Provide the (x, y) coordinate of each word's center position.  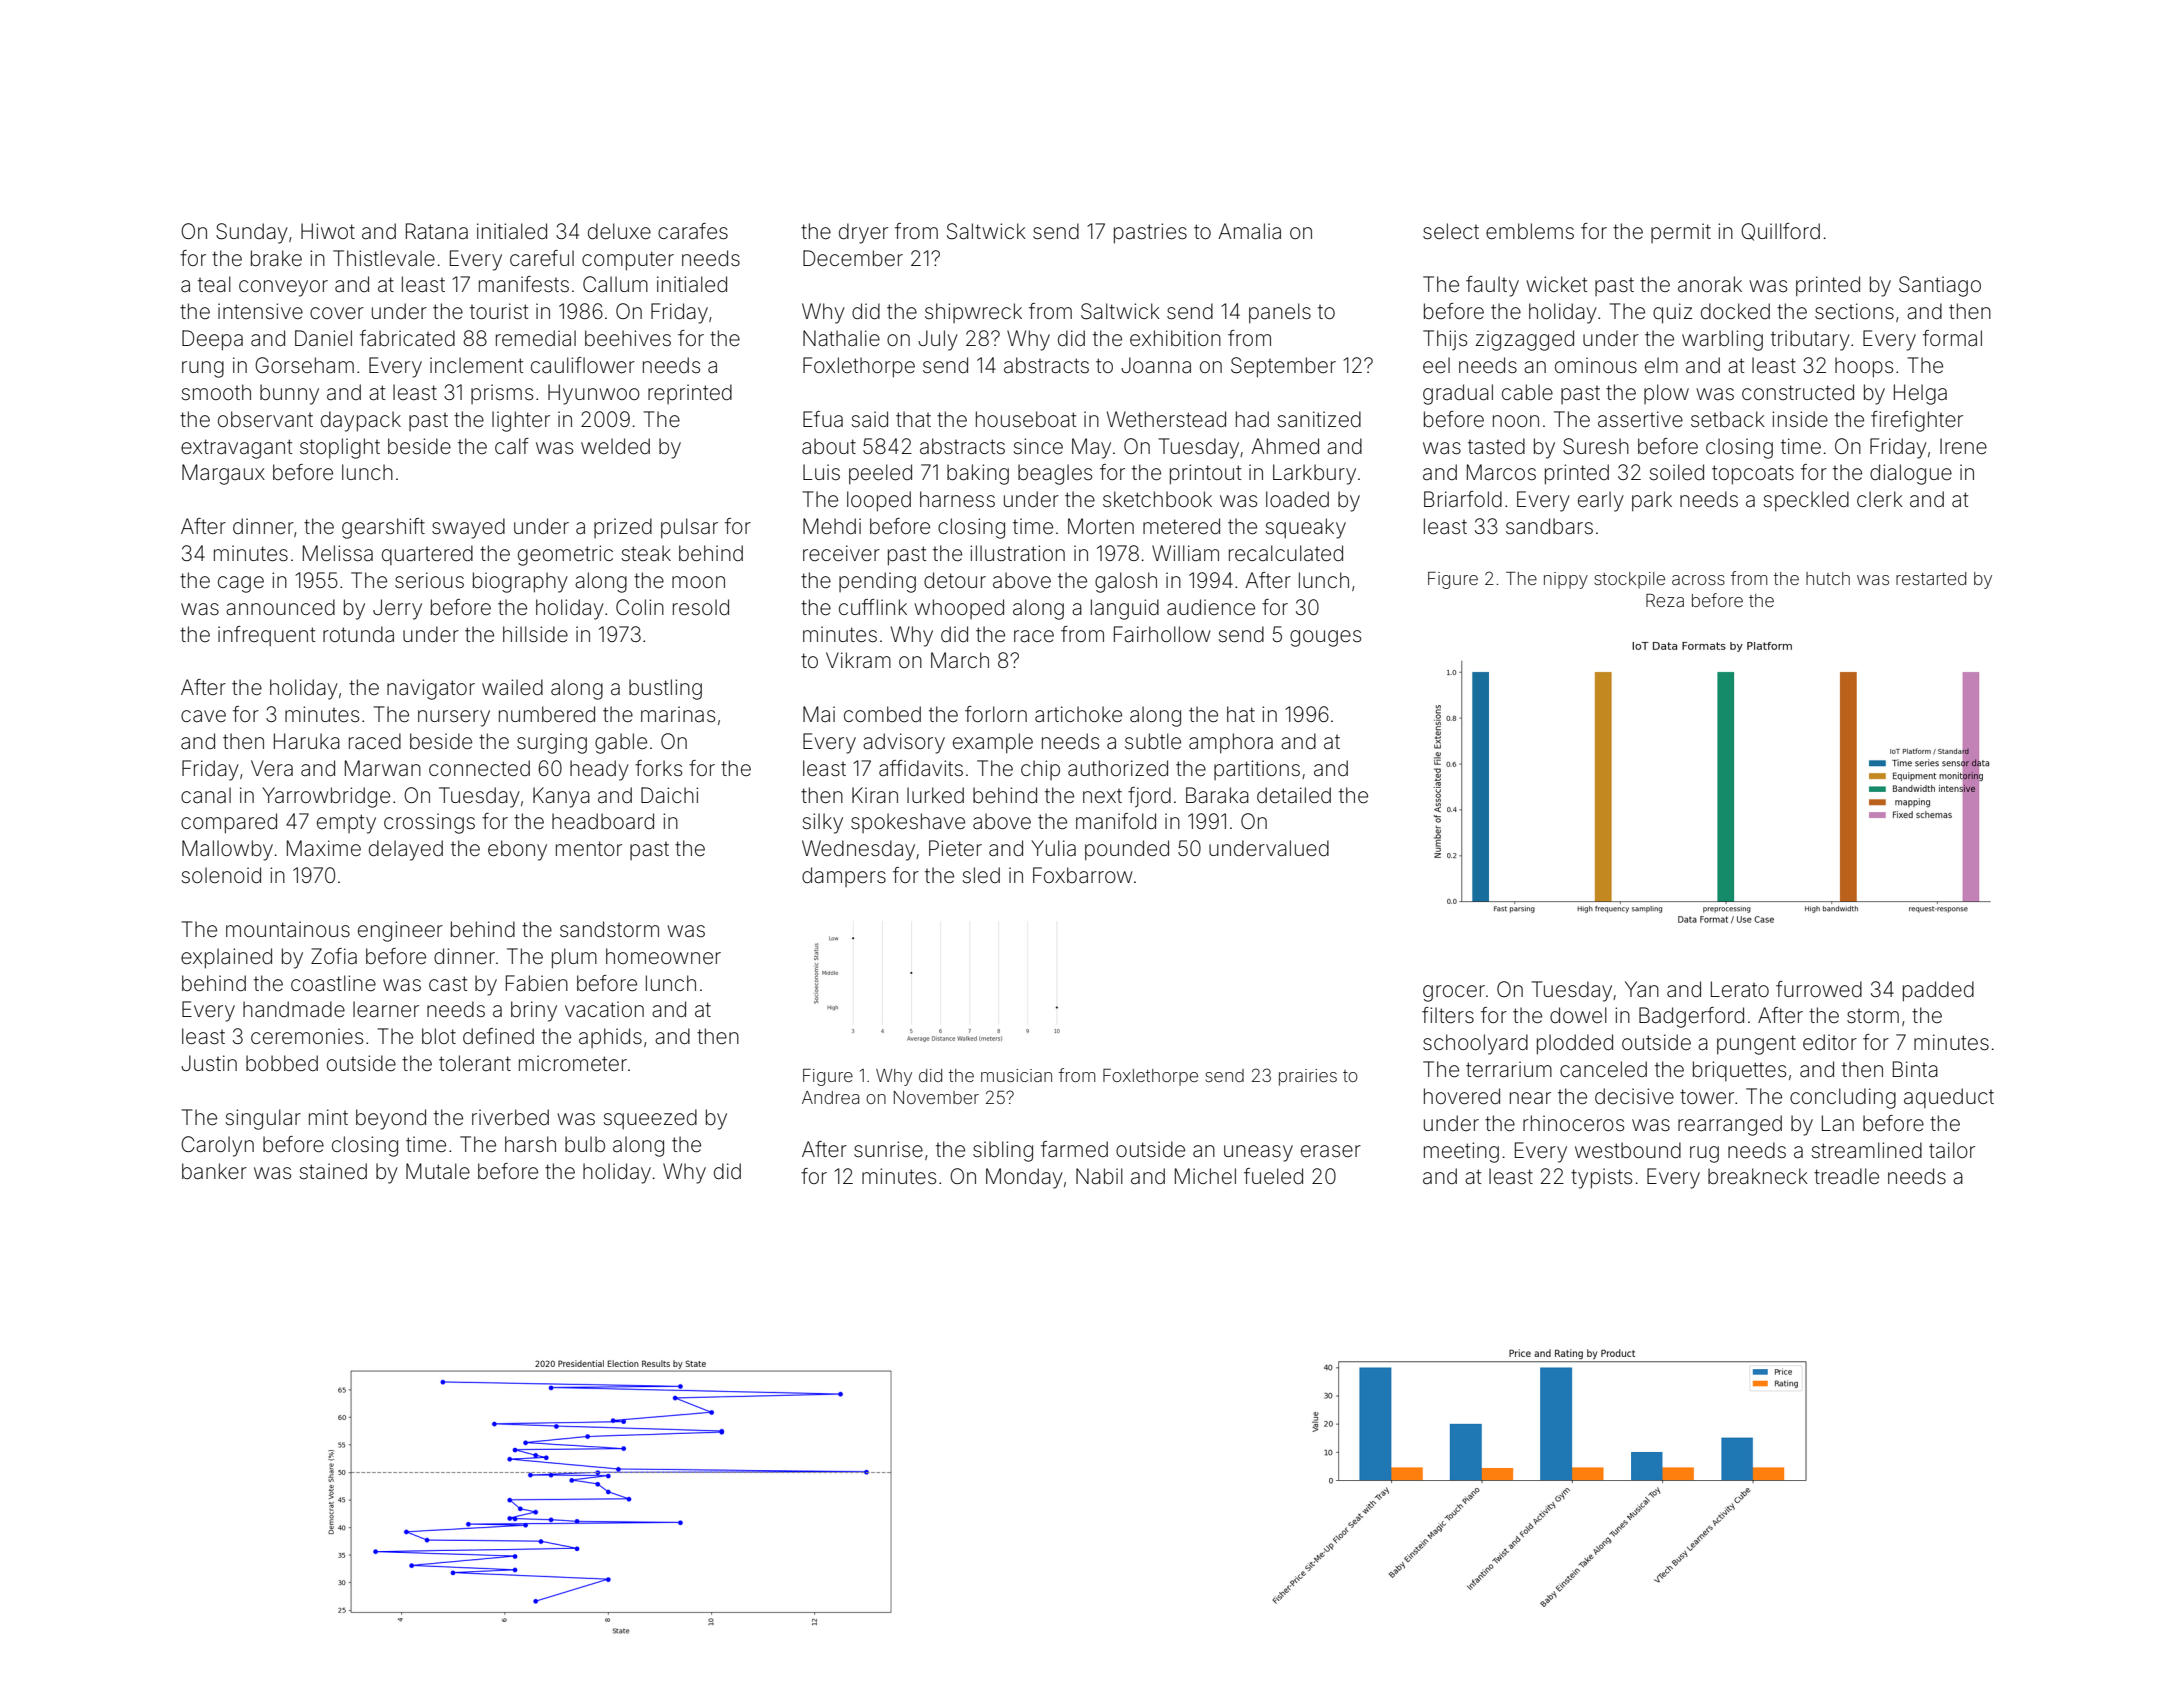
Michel (1205, 1176)
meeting (1461, 1152)
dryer (863, 233)
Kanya (561, 797)
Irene (1963, 446)
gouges (1325, 638)
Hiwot (328, 231)
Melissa (338, 553)
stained (333, 1171)
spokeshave (908, 823)
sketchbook (1157, 499)
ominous (1596, 365)
